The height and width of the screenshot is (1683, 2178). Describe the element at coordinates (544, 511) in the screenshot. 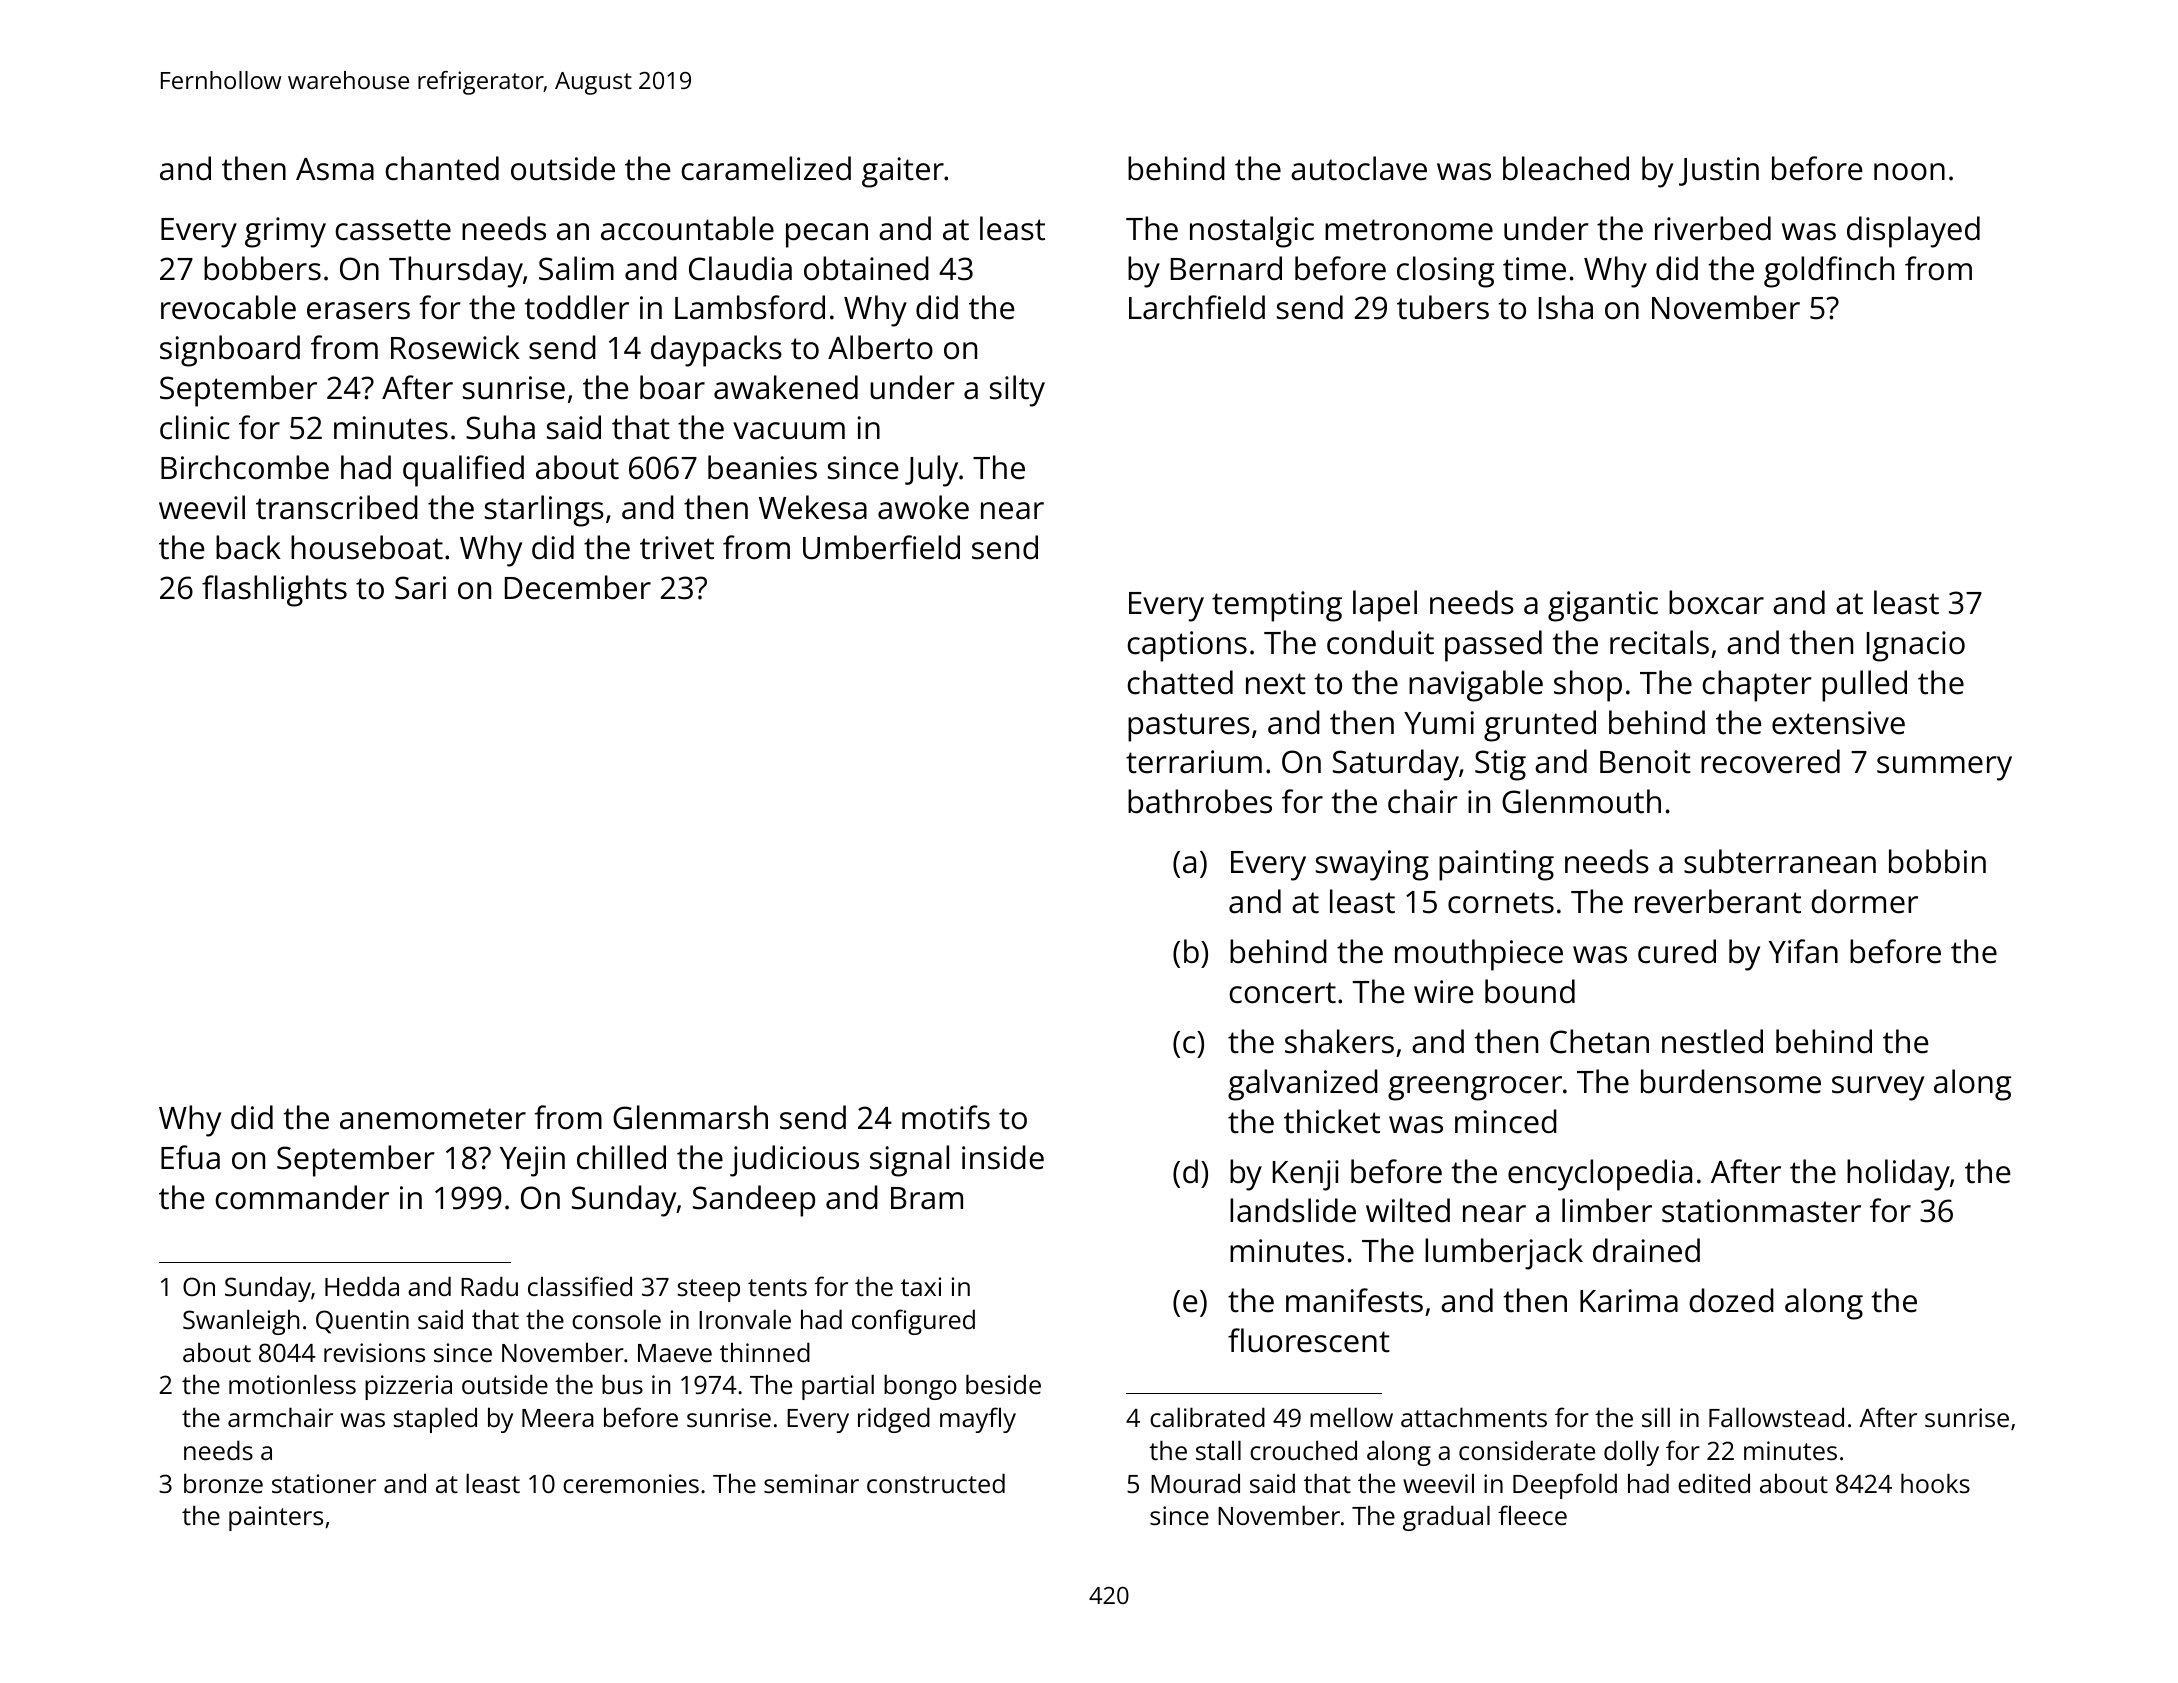

I see `starlings` at that location.
